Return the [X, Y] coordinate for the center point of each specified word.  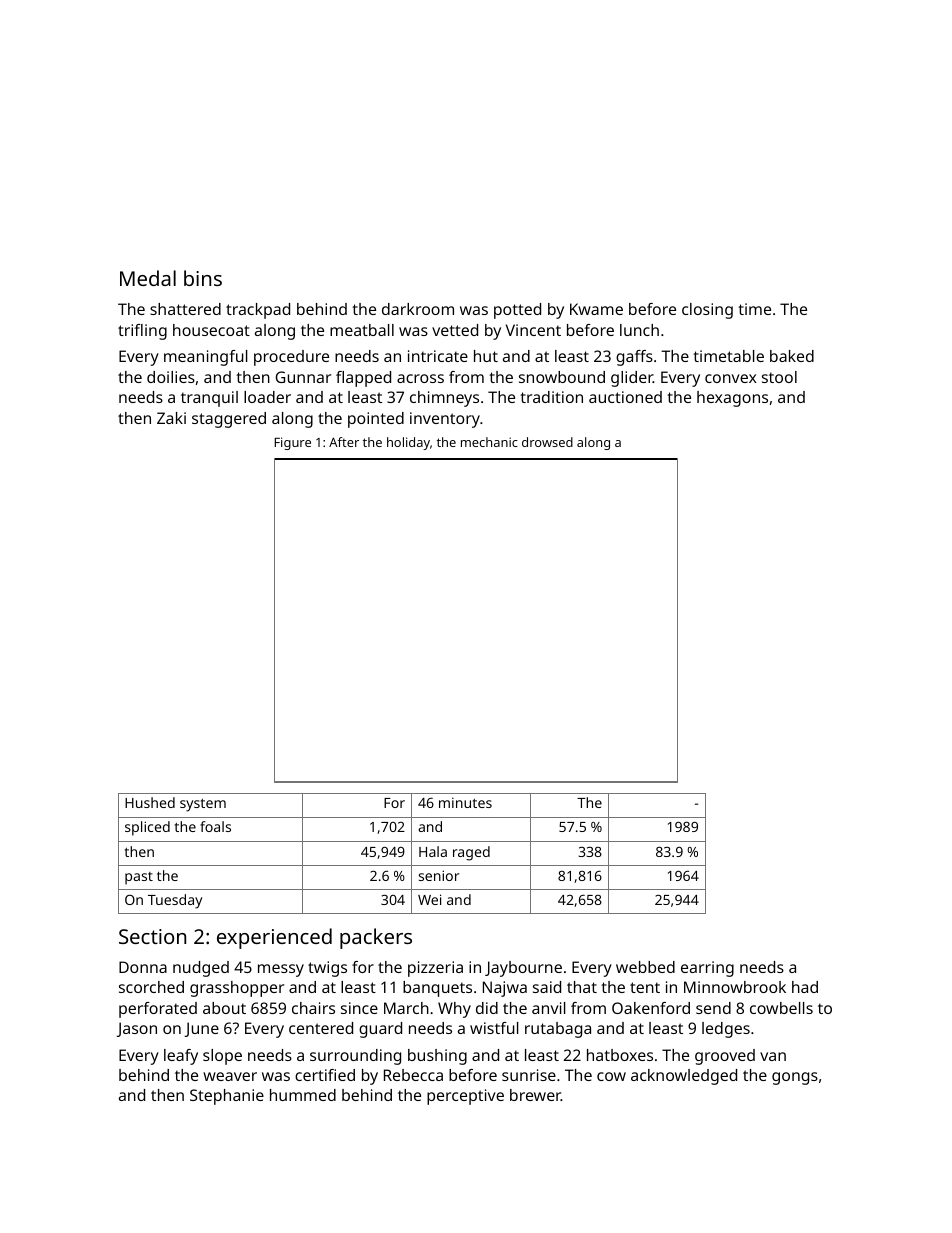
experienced [274, 938]
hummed [303, 1095]
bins [203, 278]
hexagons [732, 399]
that [582, 987]
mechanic [489, 442]
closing [707, 311]
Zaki [171, 418]
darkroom [418, 309]
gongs [795, 1078]
